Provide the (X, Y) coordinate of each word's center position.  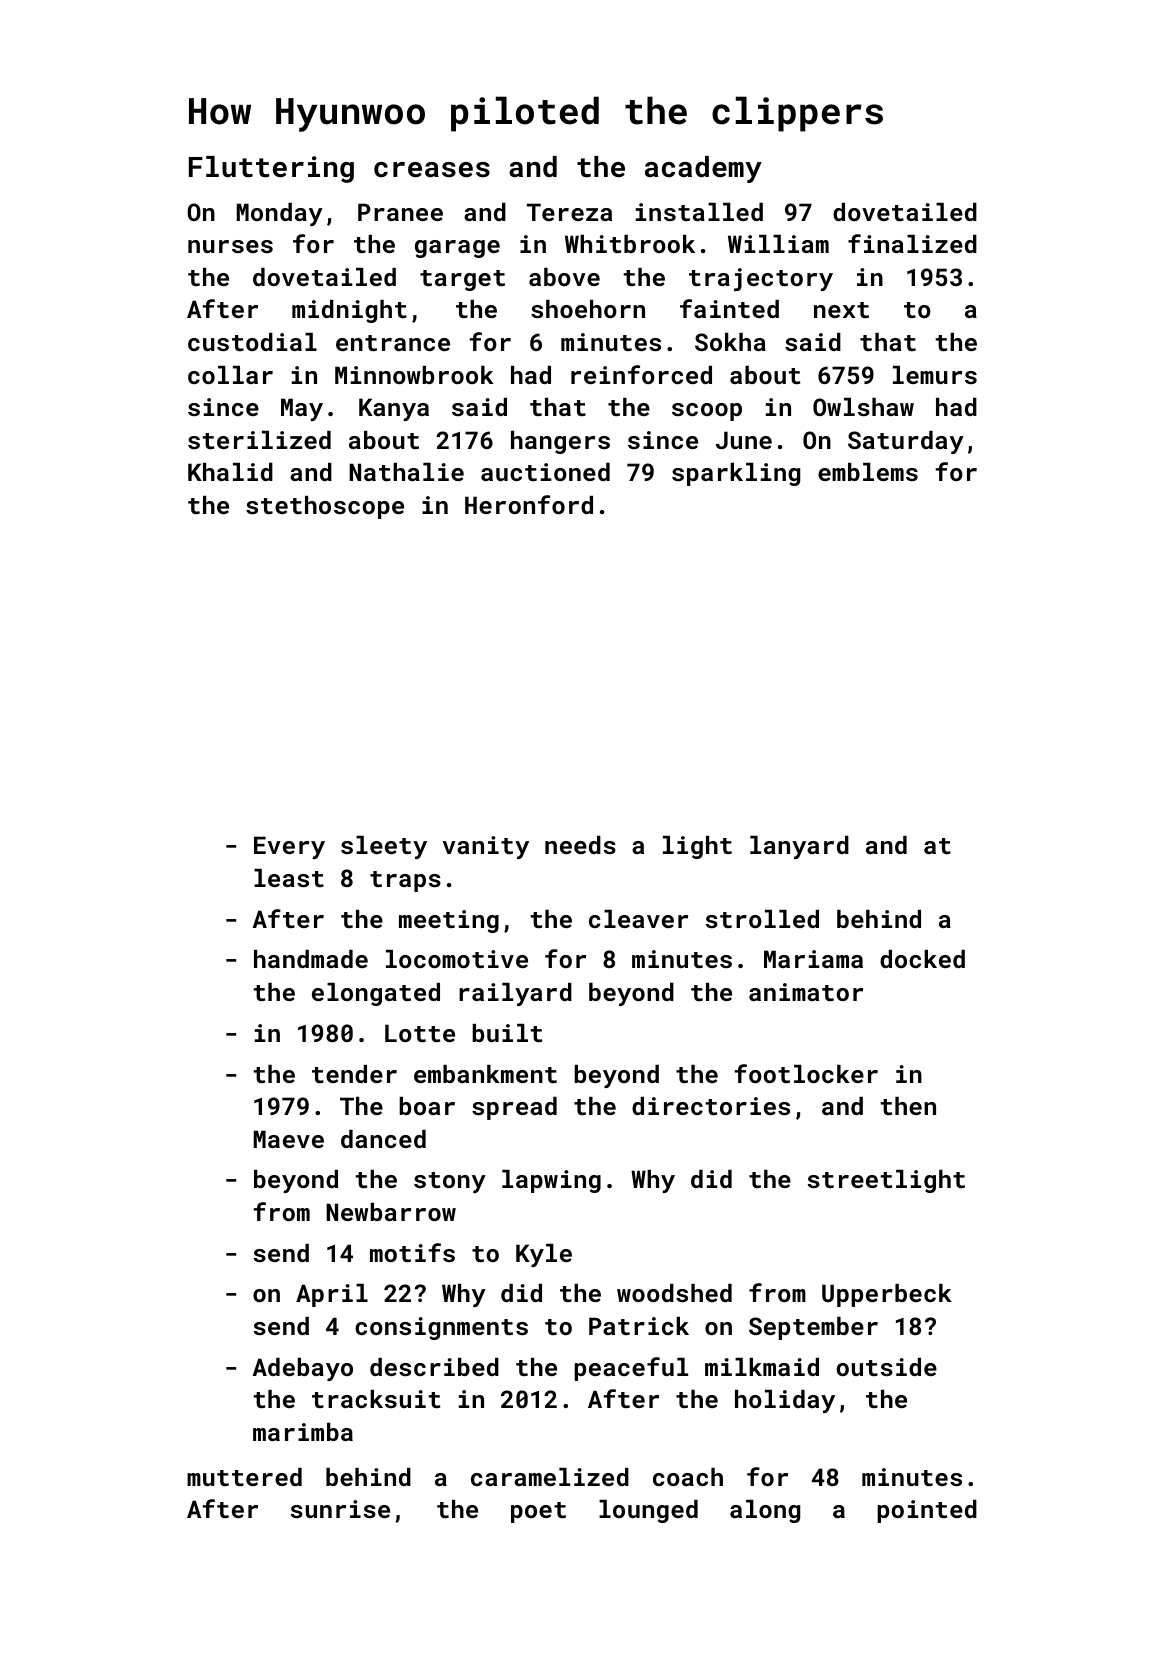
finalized (912, 243)
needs (580, 845)
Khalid (230, 472)
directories (711, 1106)
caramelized (550, 1477)
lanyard (799, 847)
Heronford (529, 504)
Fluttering (271, 169)
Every (289, 847)
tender (354, 1074)
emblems (868, 472)
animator (806, 992)
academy (703, 169)
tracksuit (376, 1399)
